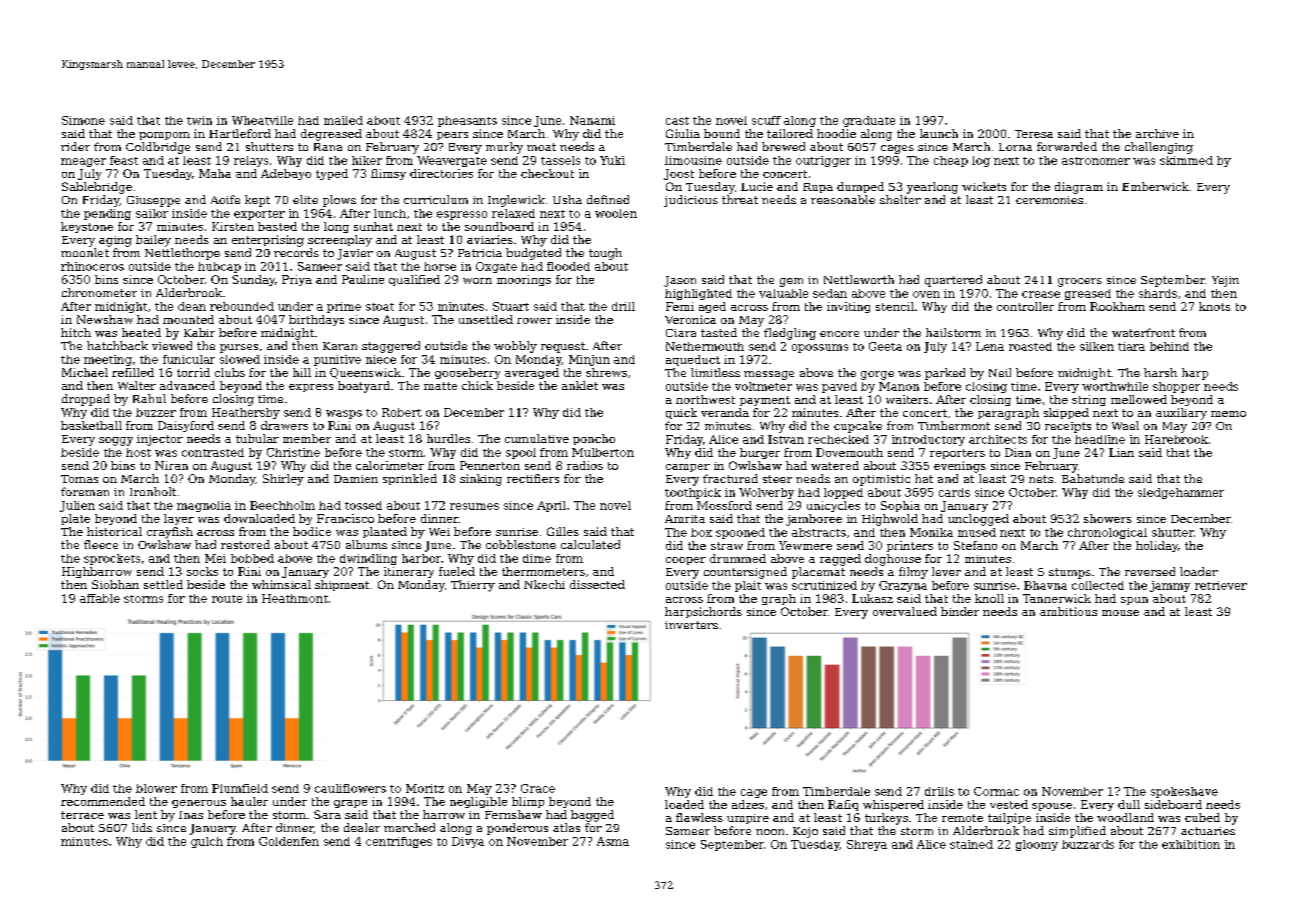 Image resolution: width=1308 pixels, height=924 pixels. What do you see at coordinates (207, 842) in the screenshot?
I see `gulch` at bounding box center [207, 842].
